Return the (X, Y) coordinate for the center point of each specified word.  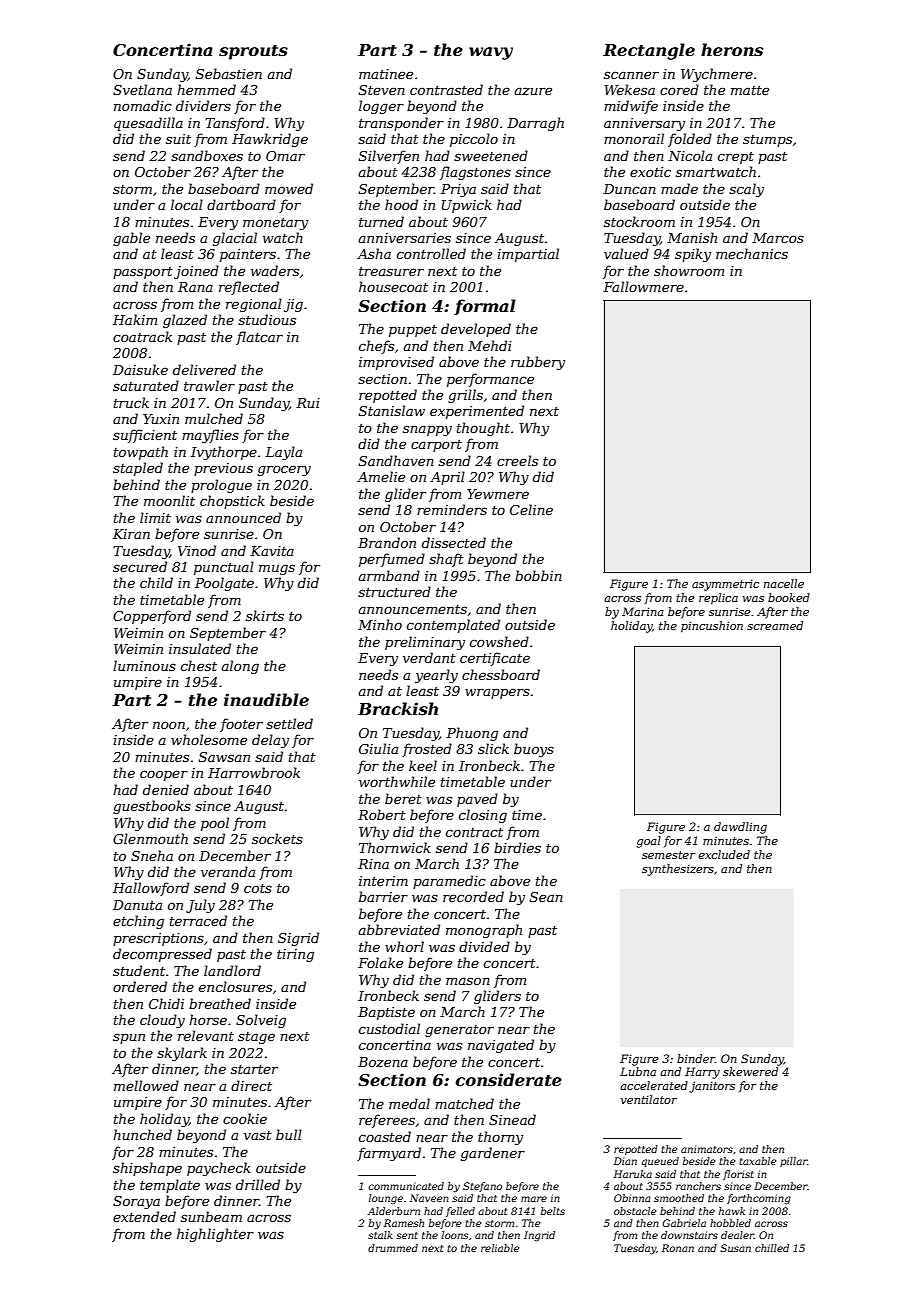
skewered (750, 1071)
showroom (689, 270)
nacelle (784, 583)
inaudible (266, 699)
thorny (500, 1138)
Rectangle (649, 51)
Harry (702, 1073)
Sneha (152, 855)
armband (389, 575)
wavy (491, 53)
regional (254, 305)
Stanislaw (392, 410)
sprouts (253, 52)
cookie (245, 1118)
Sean (546, 897)
